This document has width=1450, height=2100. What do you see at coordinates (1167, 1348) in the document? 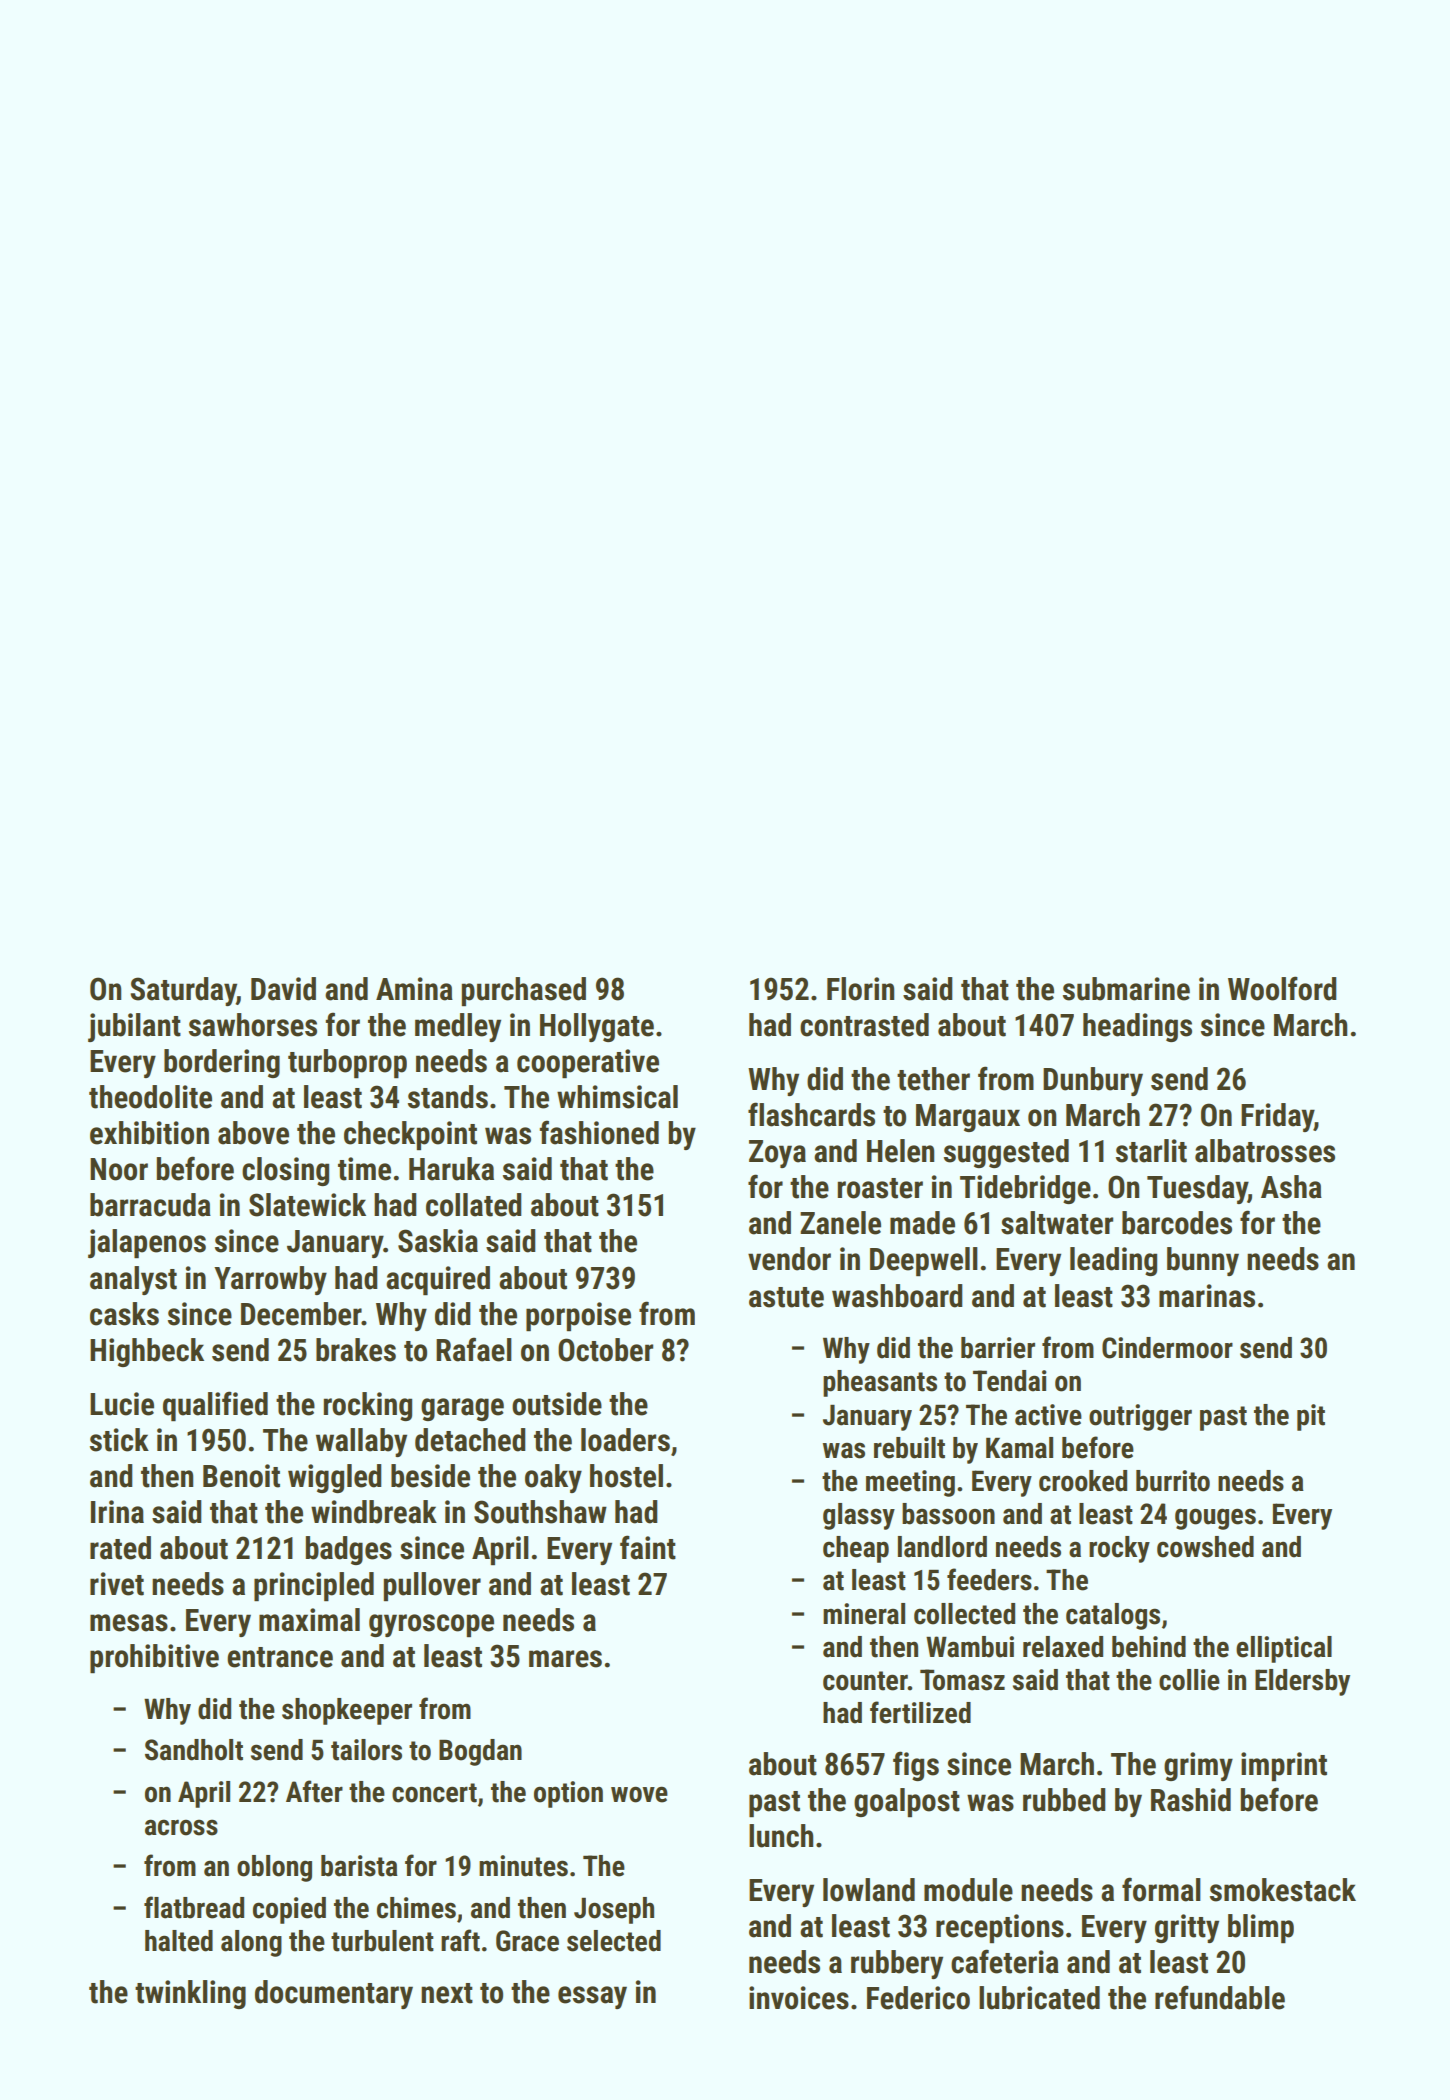
I see `Cindermoor` at bounding box center [1167, 1348].
